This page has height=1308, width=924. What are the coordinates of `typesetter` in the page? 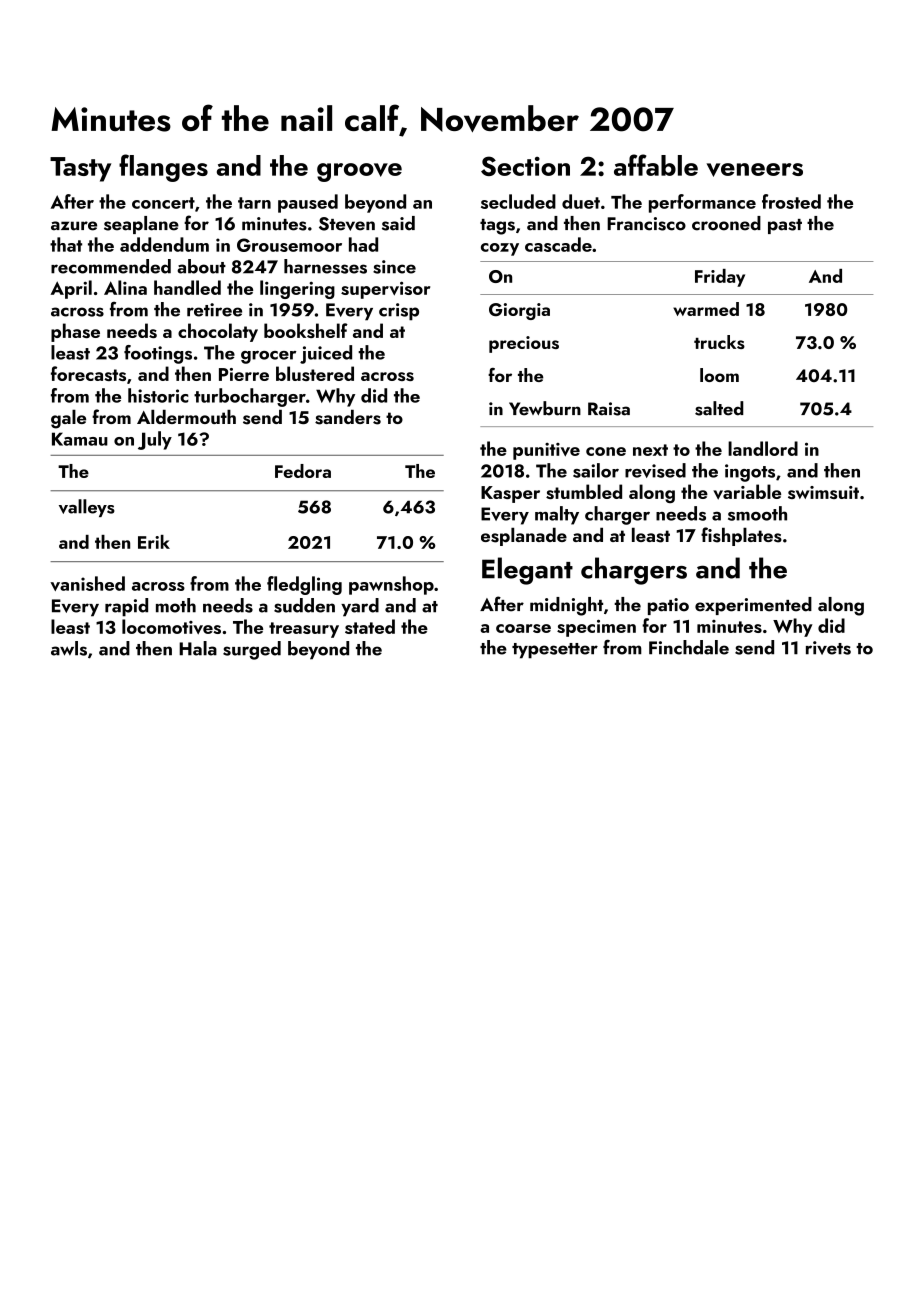 It's located at (555, 651).
